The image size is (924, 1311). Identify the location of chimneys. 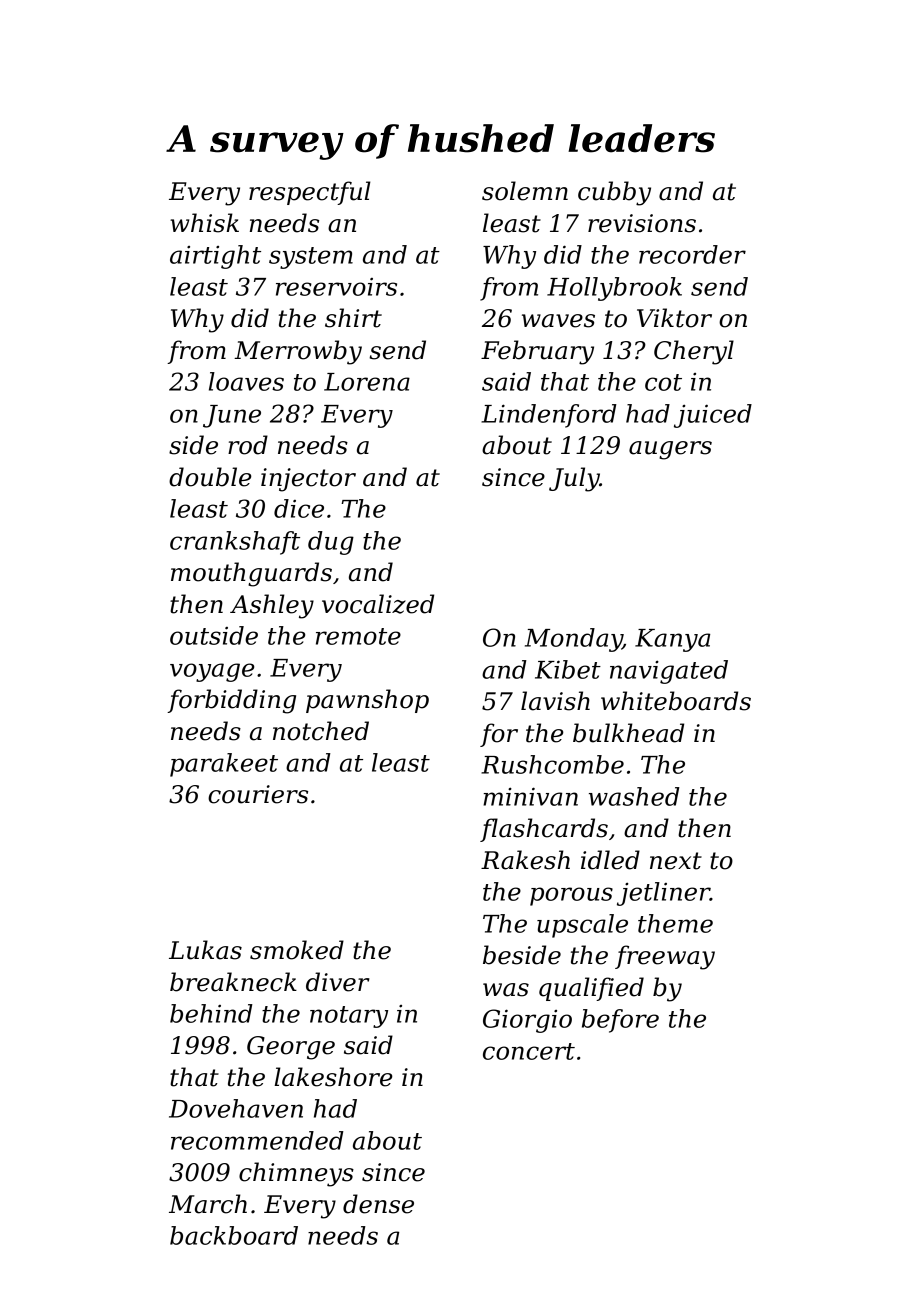
(296, 1174).
